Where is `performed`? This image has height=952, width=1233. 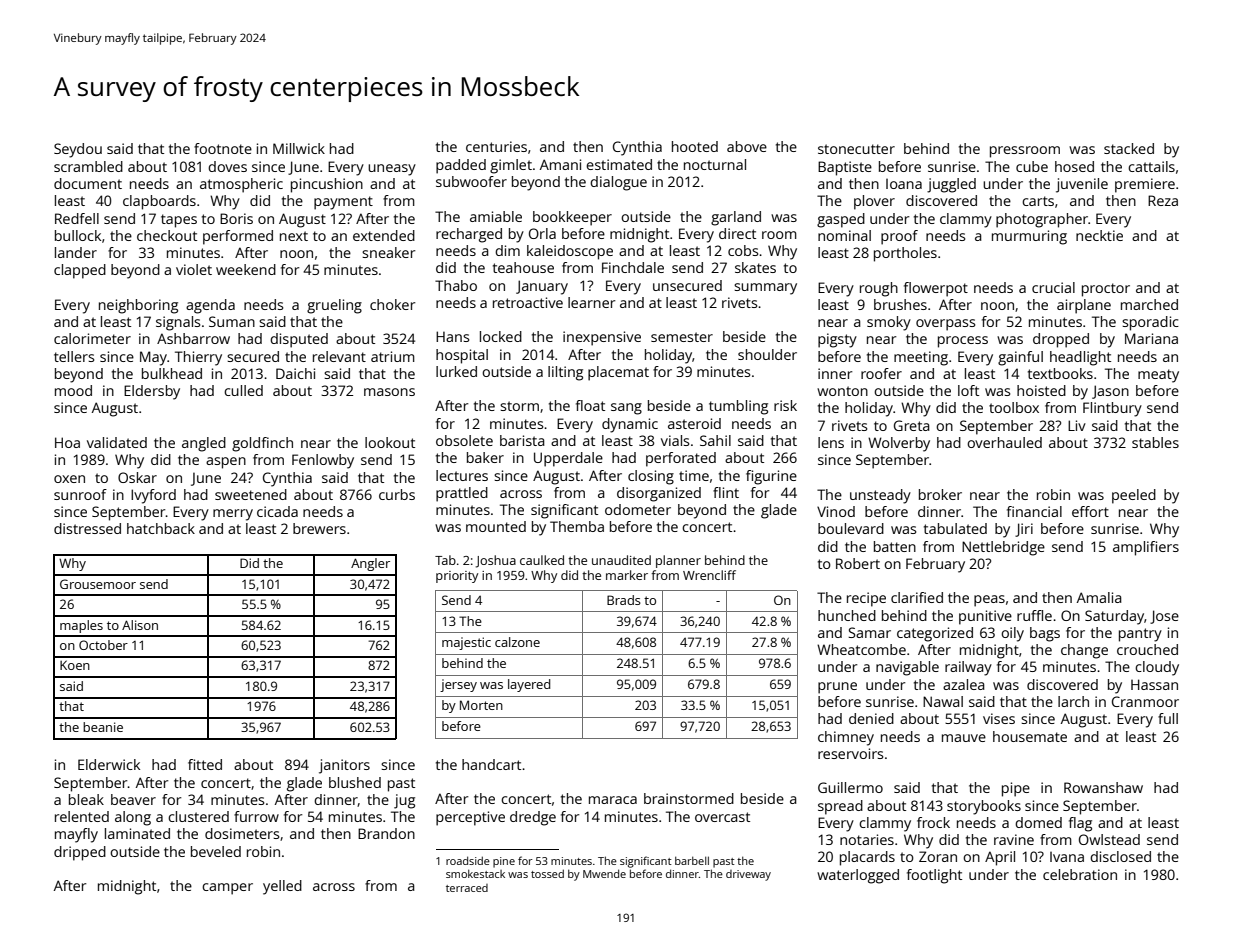 performed is located at coordinates (238, 237).
